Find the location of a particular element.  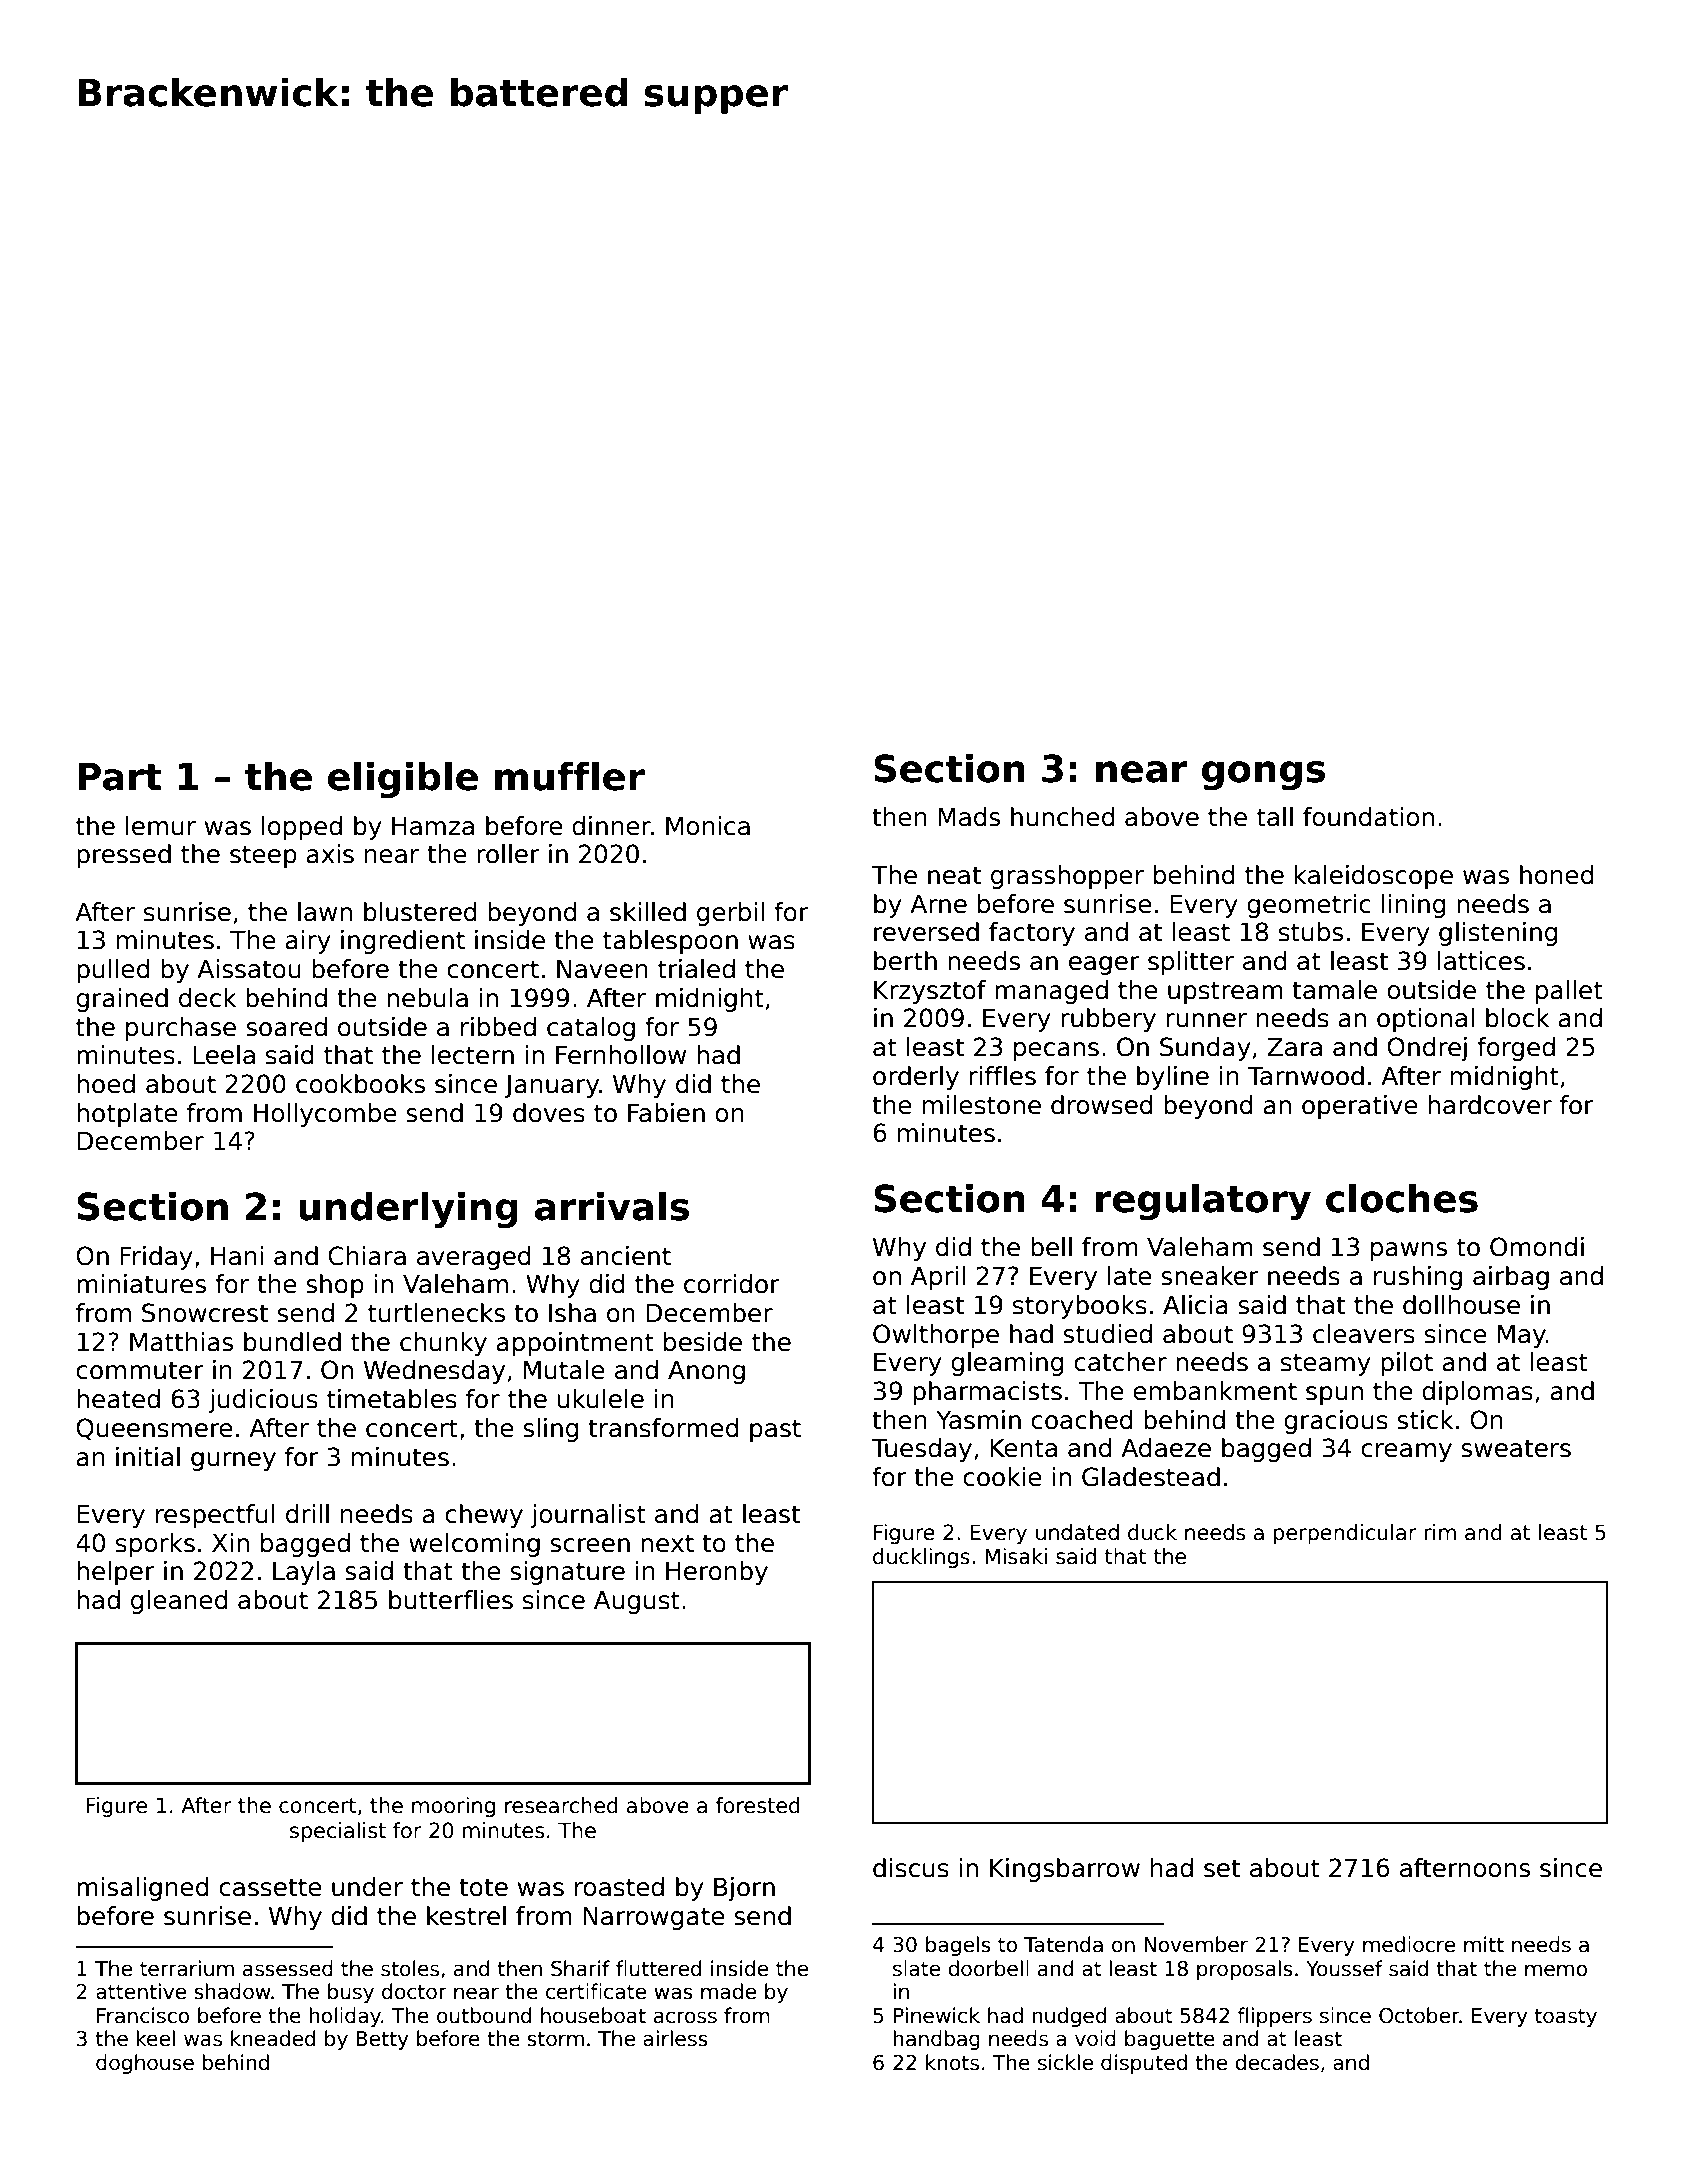

Snowcrest is located at coordinates (205, 1313).
